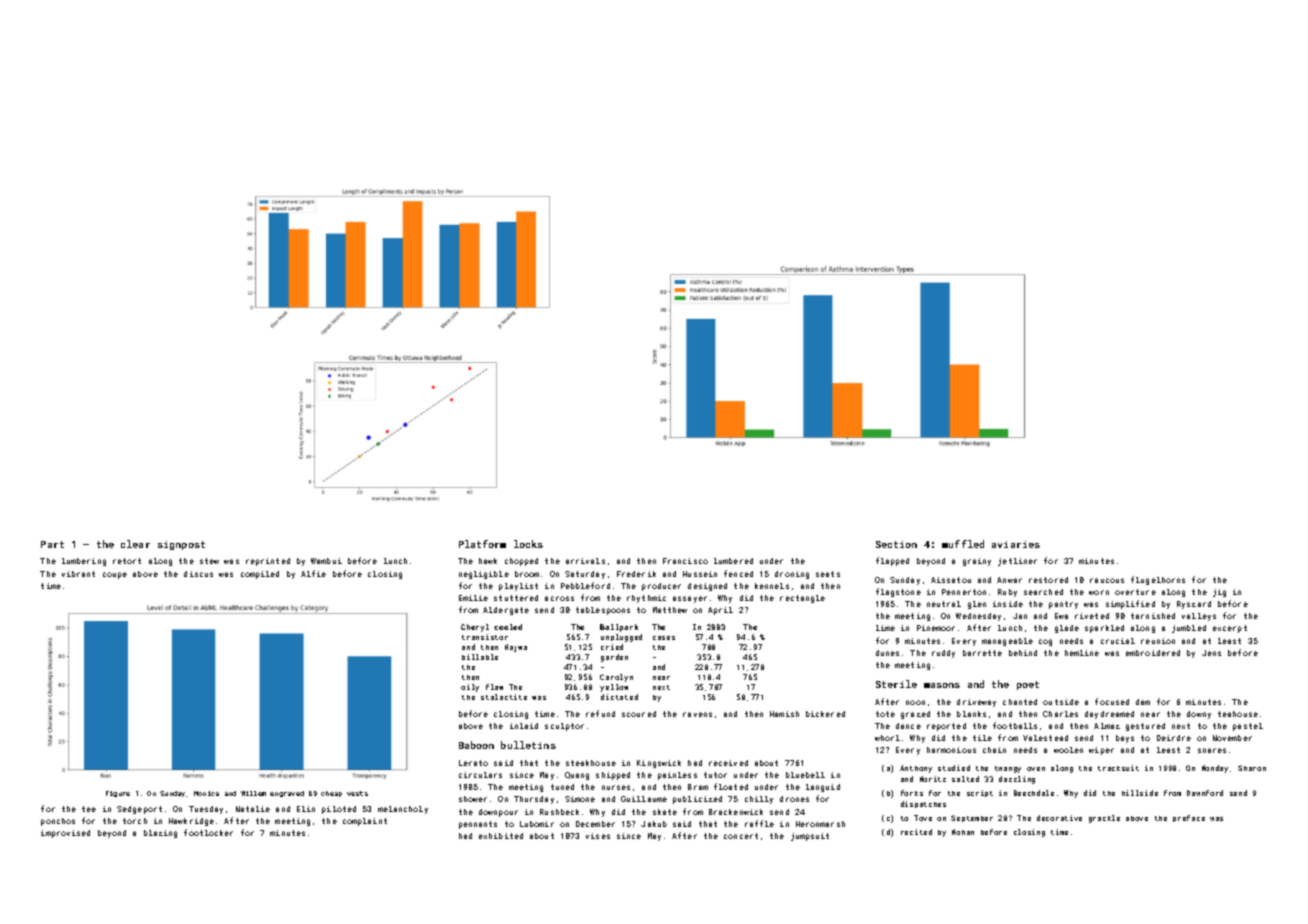 The height and width of the screenshot is (924, 1308). I want to click on oily, so click(470, 688).
